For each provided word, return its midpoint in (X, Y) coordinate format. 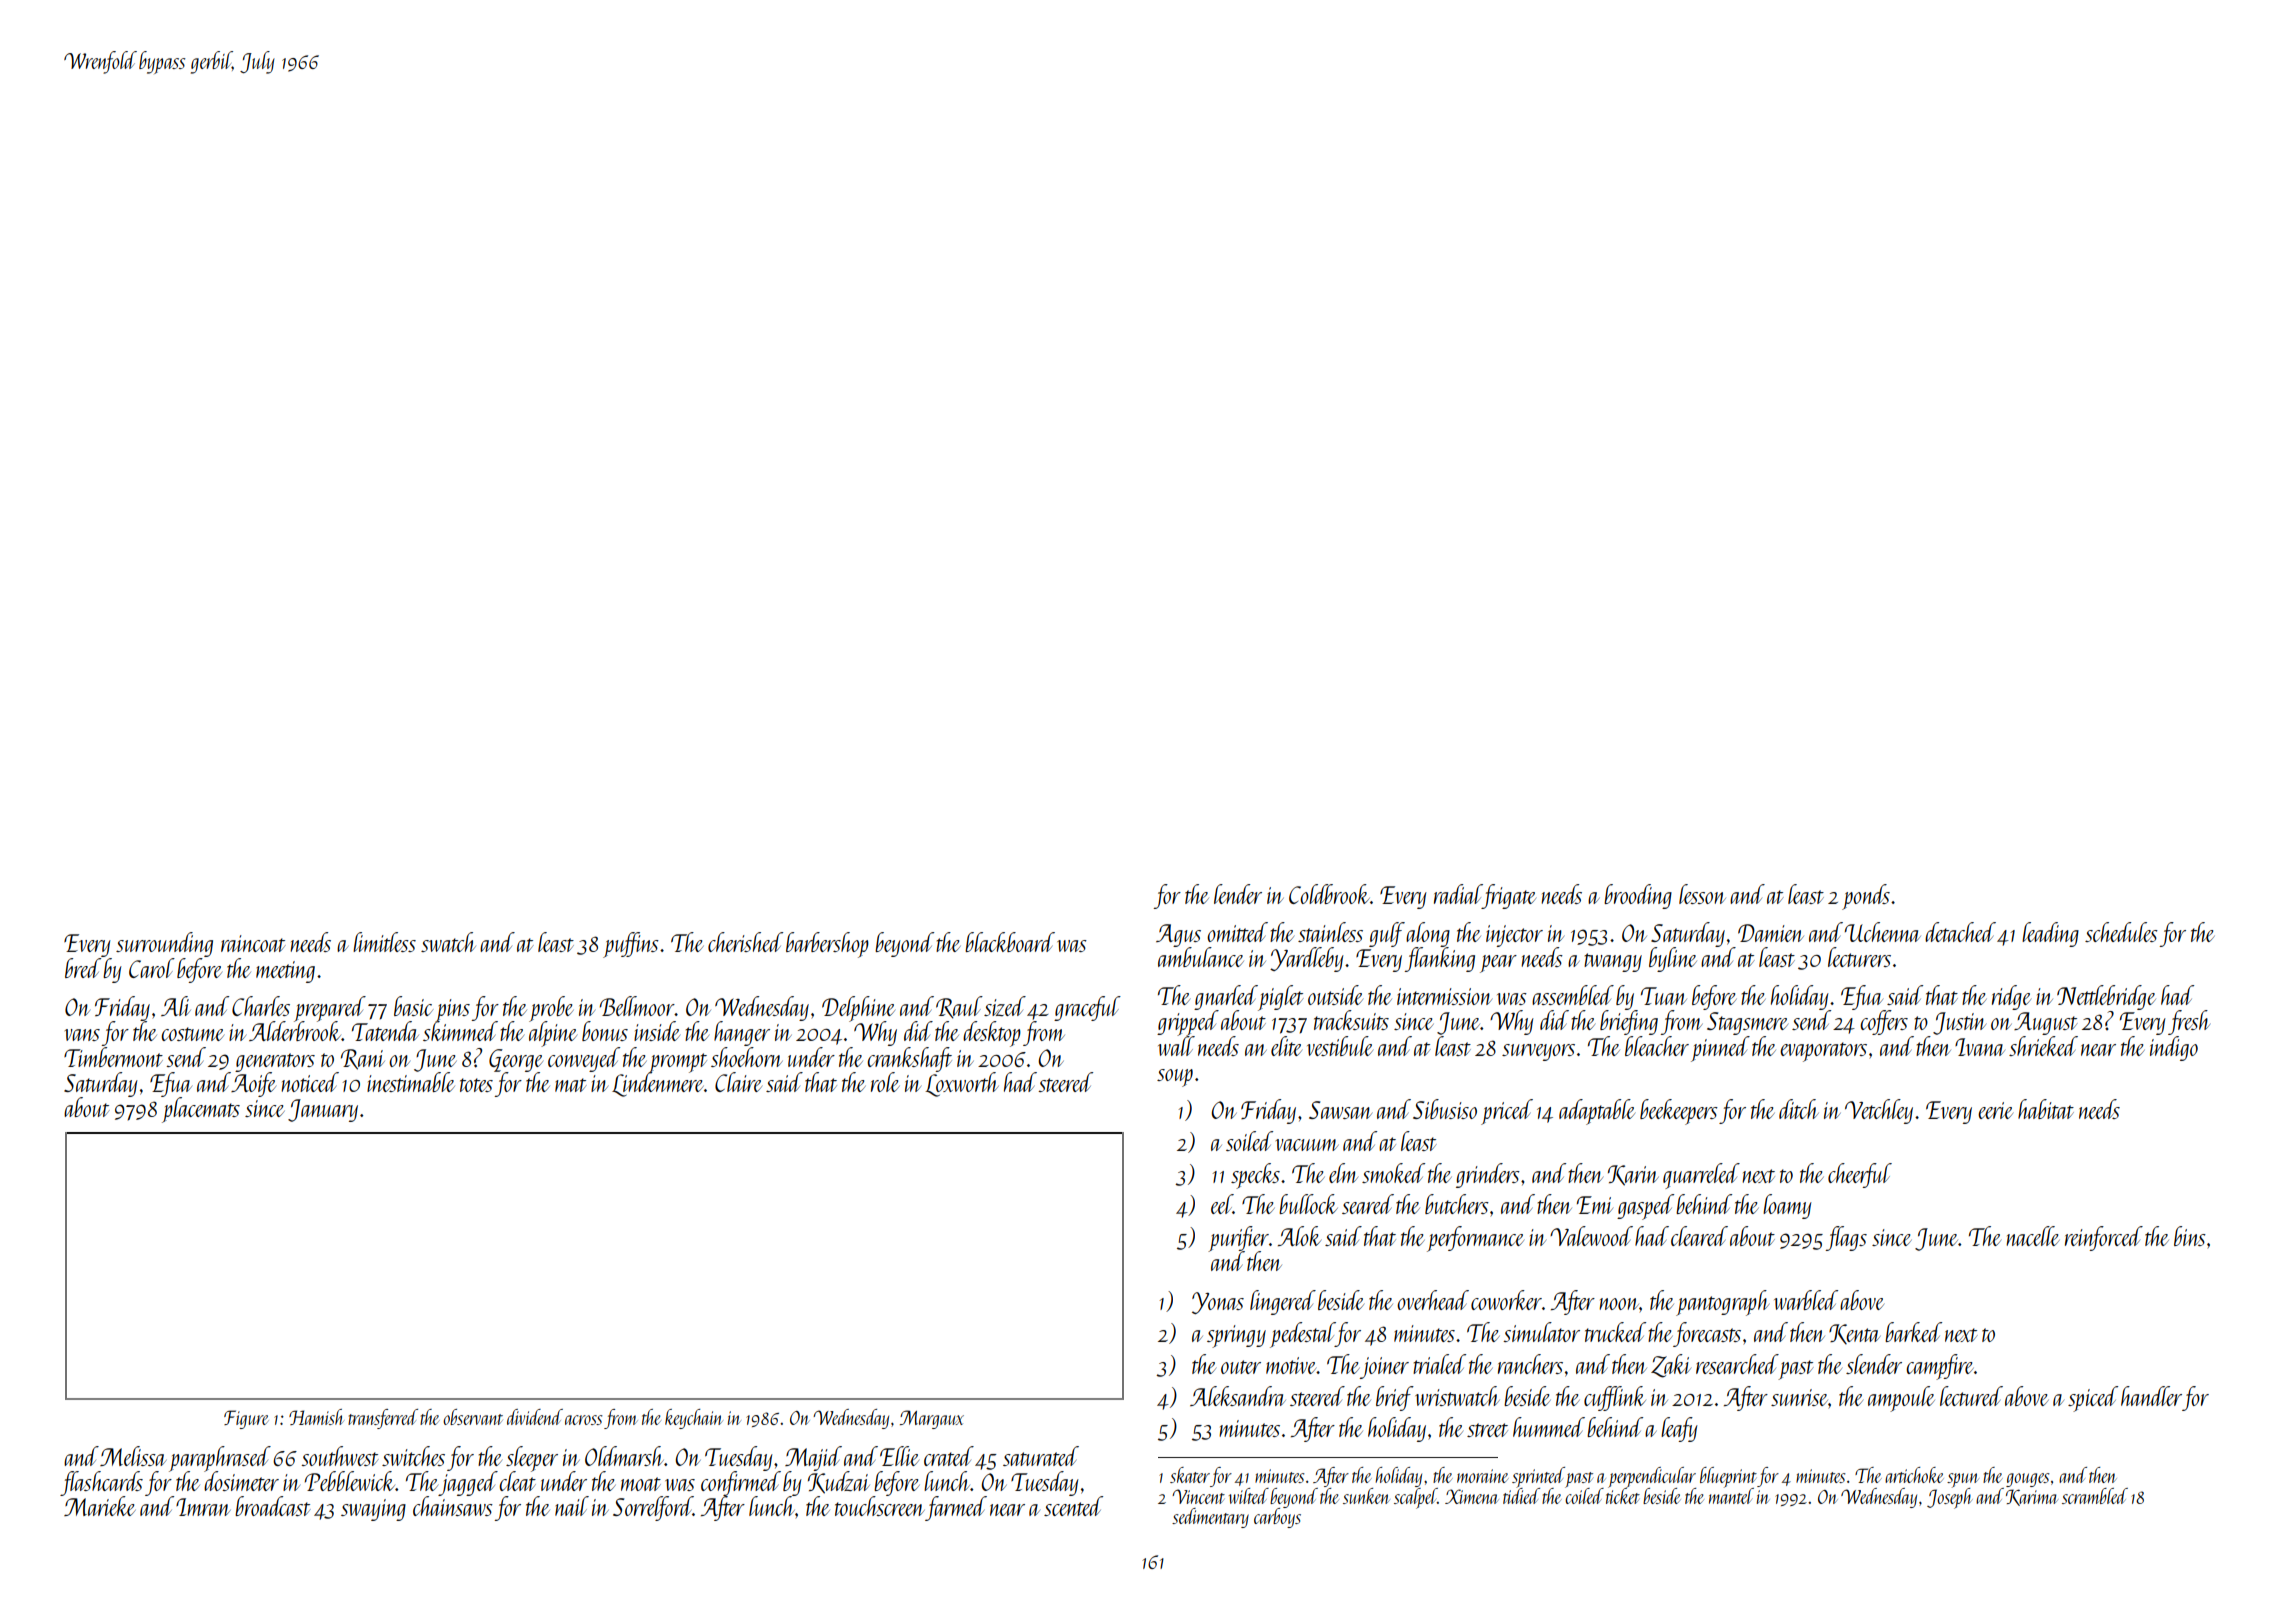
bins (2190, 1236)
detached (1960, 932)
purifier (1238, 1239)
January (323, 1110)
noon (1619, 1304)
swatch (448, 942)
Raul (959, 1007)
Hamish (316, 1417)
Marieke (100, 1506)
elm (1343, 1173)
